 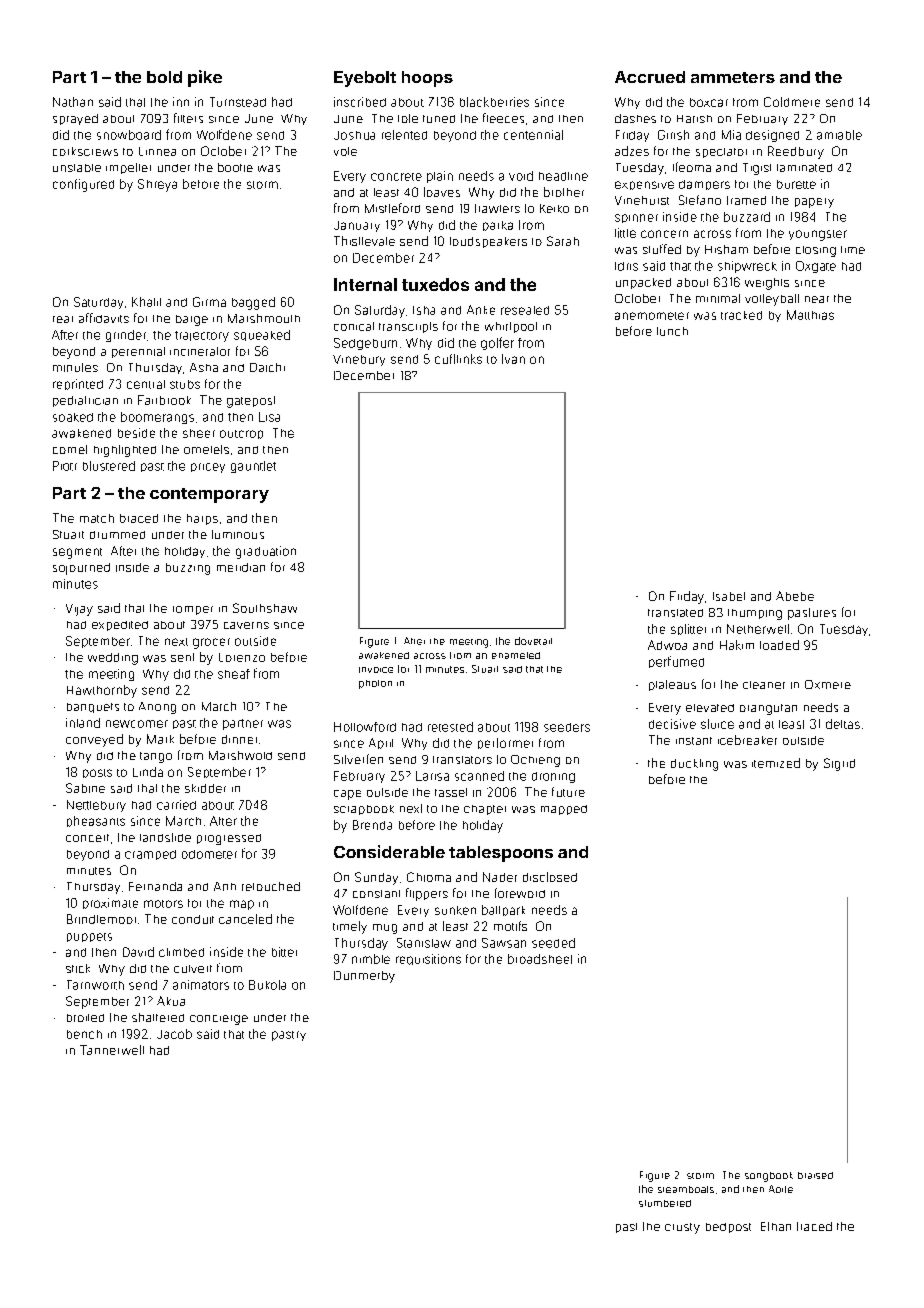 What do you see at coordinates (174, 1034) in the page?
I see `Jacob` at bounding box center [174, 1034].
